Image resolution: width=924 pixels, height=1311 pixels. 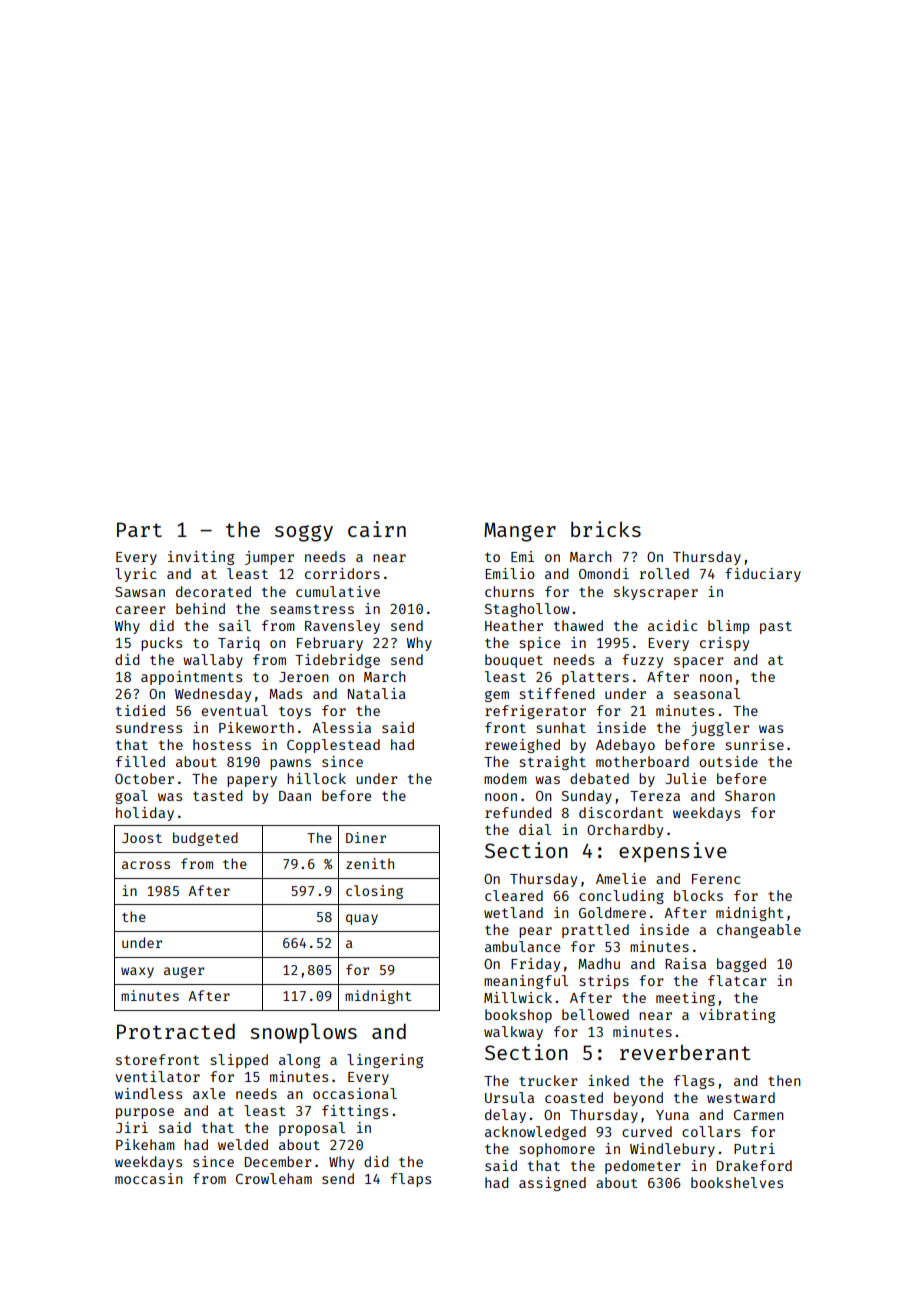 What do you see at coordinates (552, 763) in the screenshot?
I see `straight` at bounding box center [552, 763].
